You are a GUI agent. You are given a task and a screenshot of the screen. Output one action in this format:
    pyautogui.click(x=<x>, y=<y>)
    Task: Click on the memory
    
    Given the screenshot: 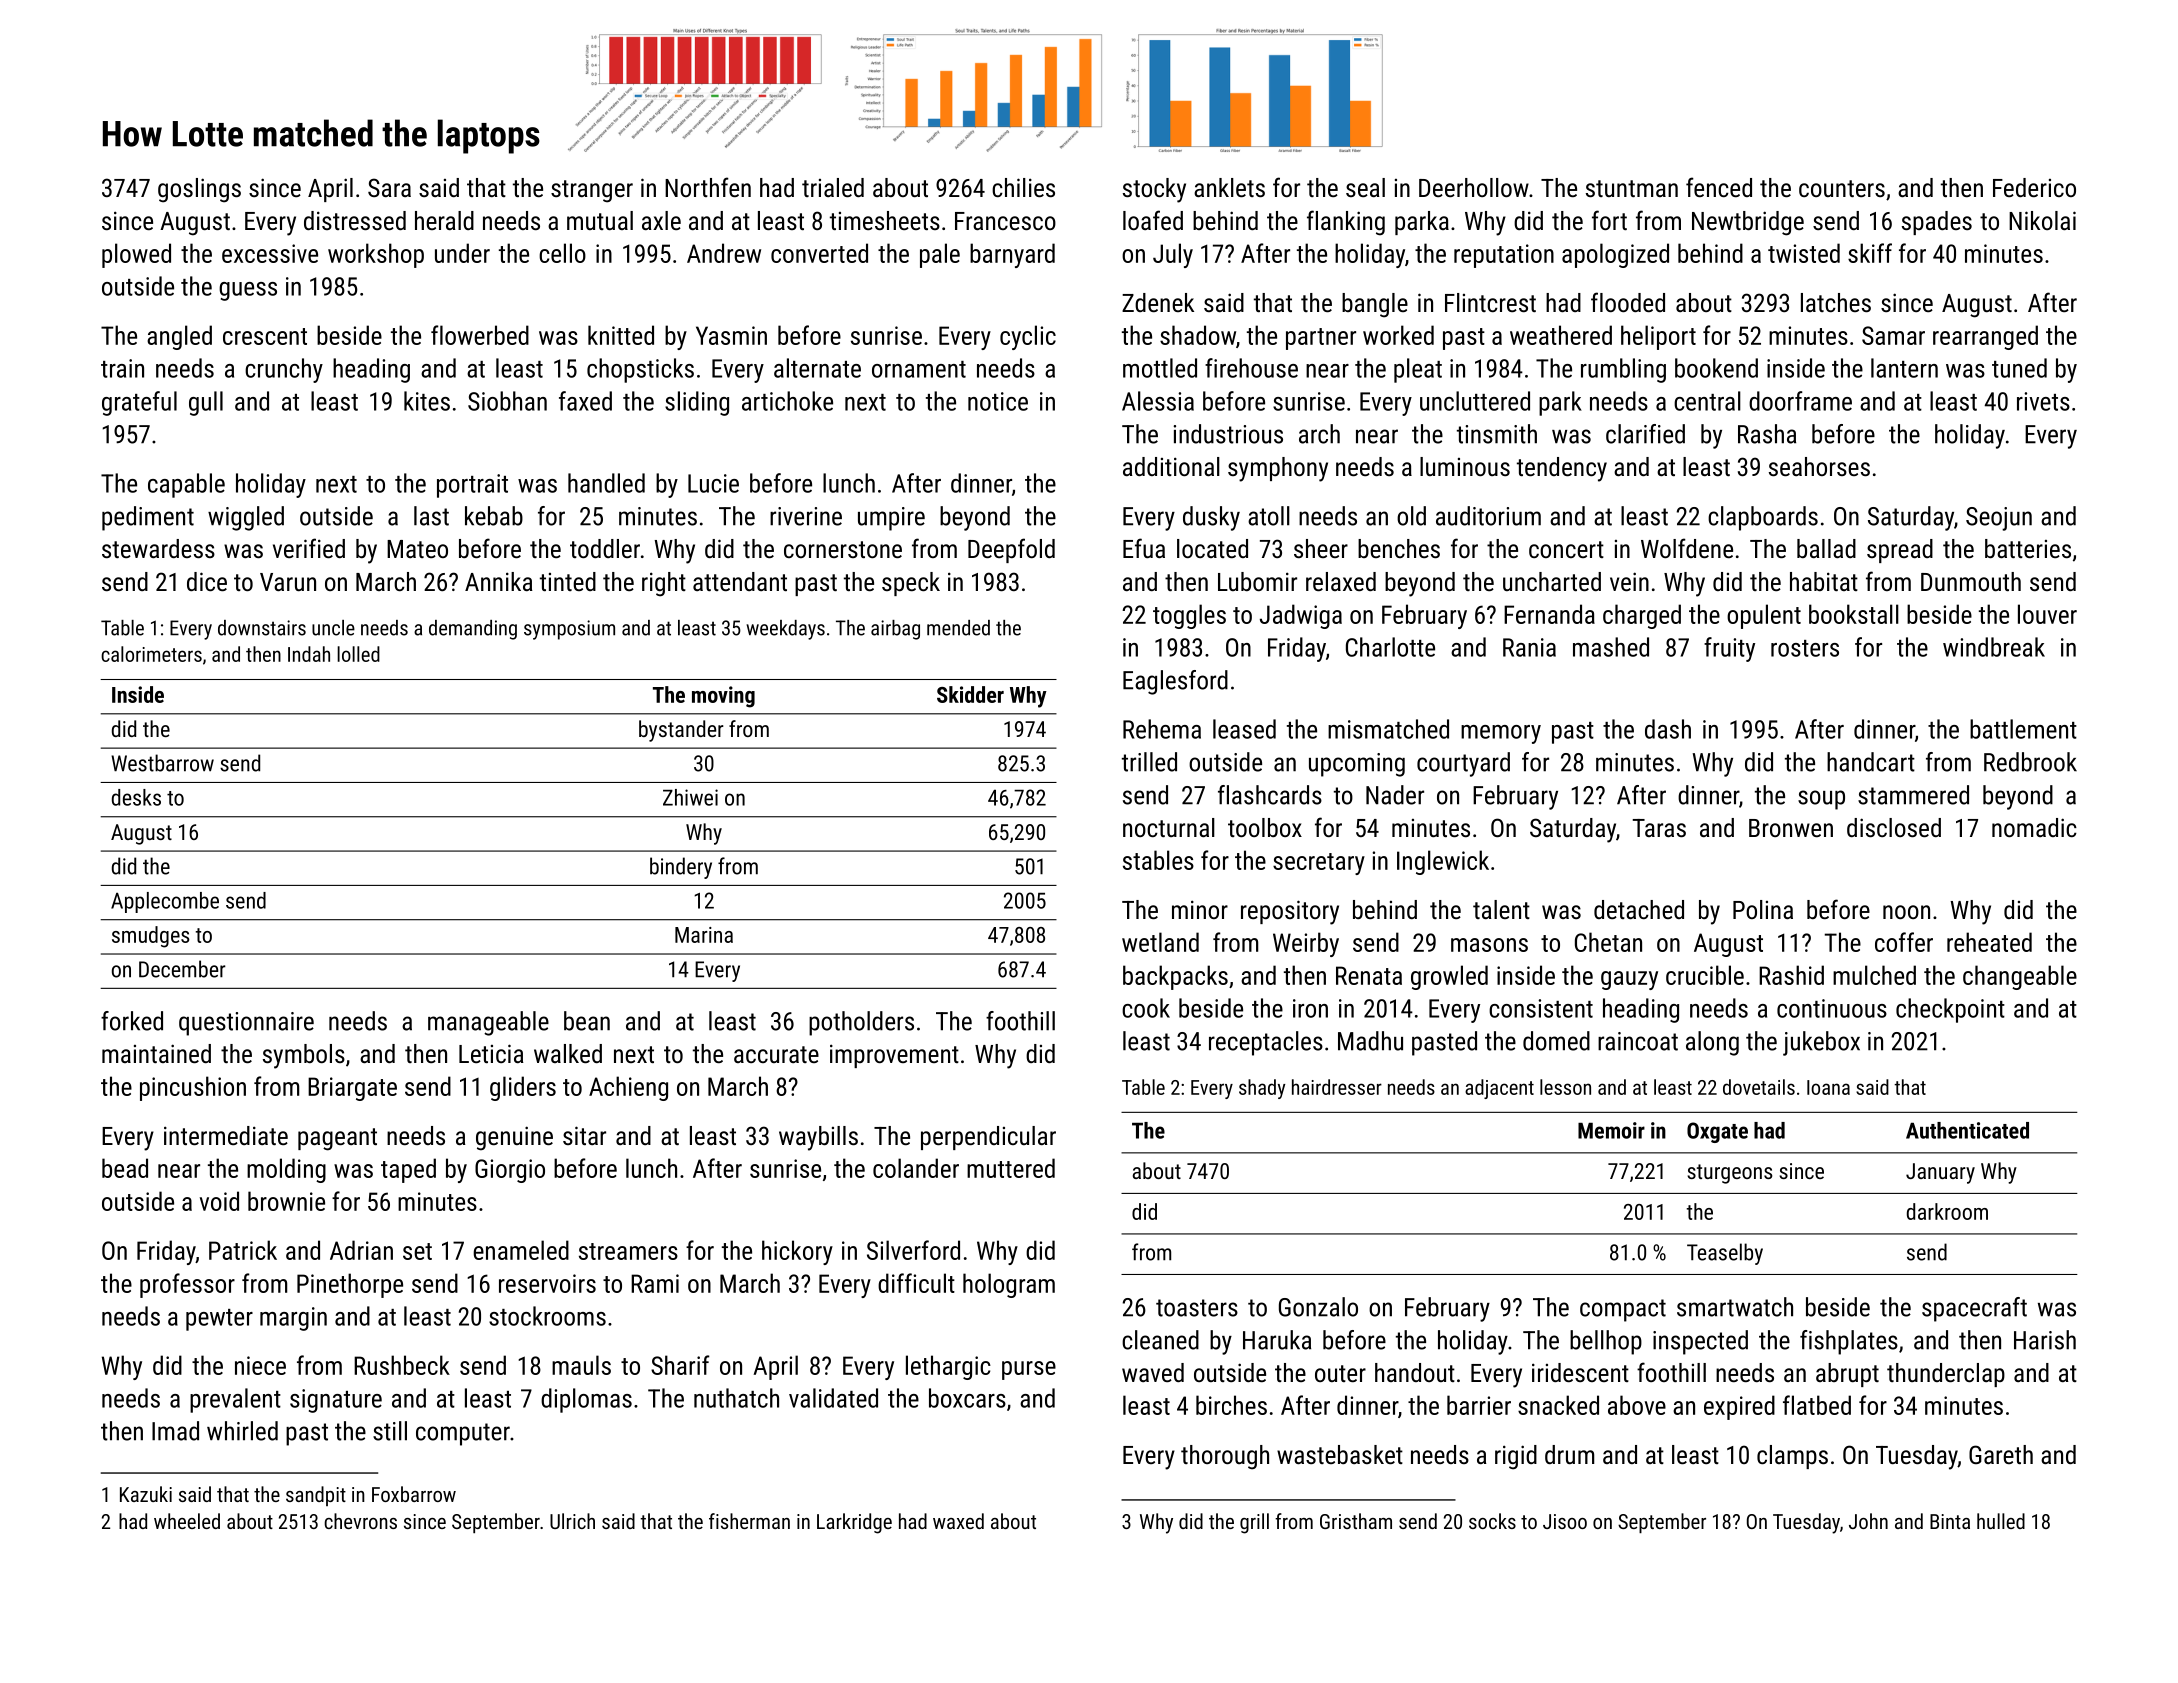 What is the action you would take?
    pyautogui.click(x=1501, y=734)
